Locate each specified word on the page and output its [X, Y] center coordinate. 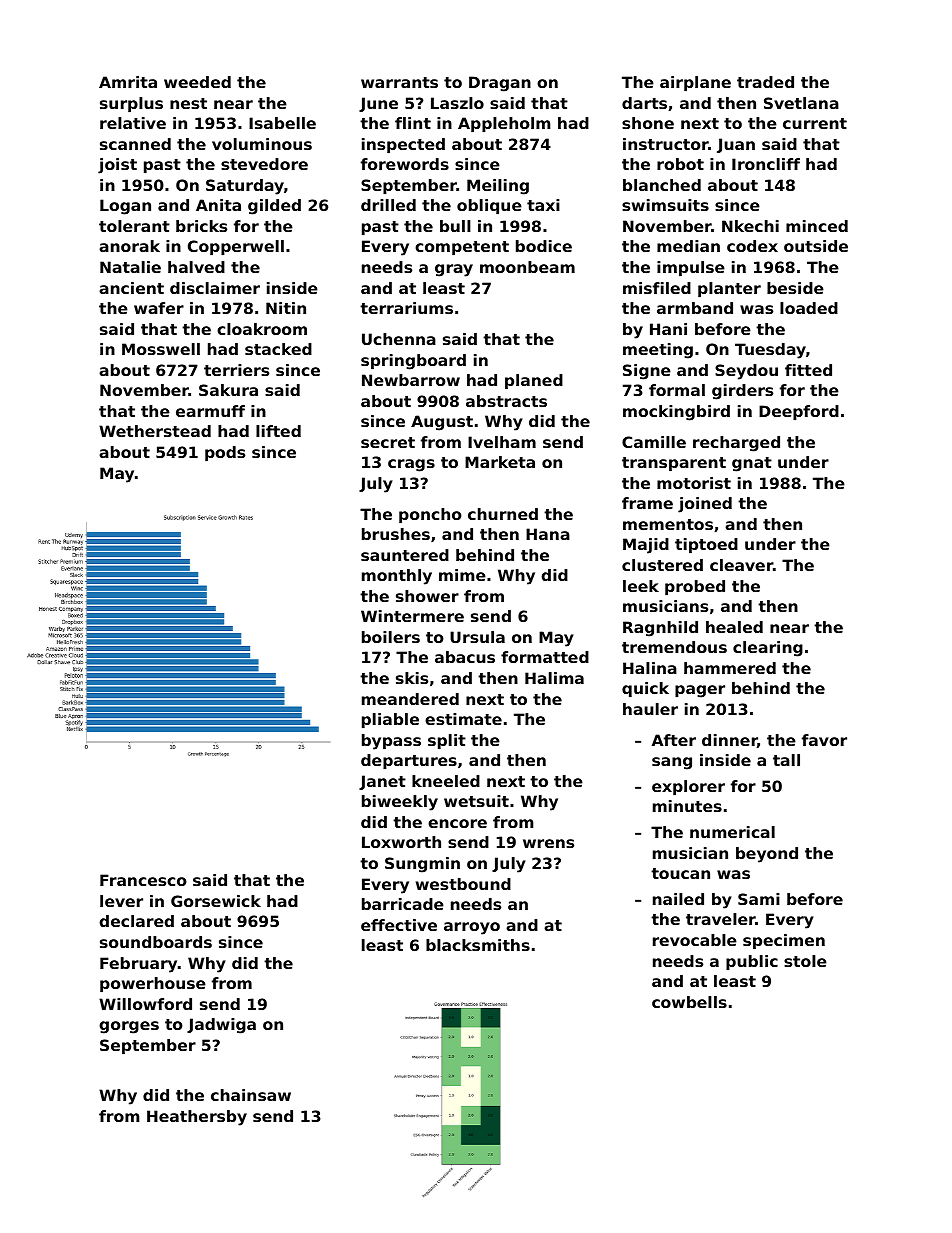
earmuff [210, 411]
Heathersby [197, 1118]
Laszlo [457, 103]
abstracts [506, 401]
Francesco [143, 880]
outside [816, 246]
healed [734, 627]
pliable [390, 720]
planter [729, 289]
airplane [695, 83]
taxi [543, 205]
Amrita [128, 82]
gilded [274, 207]
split [447, 741]
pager [700, 691]
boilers [391, 637]
